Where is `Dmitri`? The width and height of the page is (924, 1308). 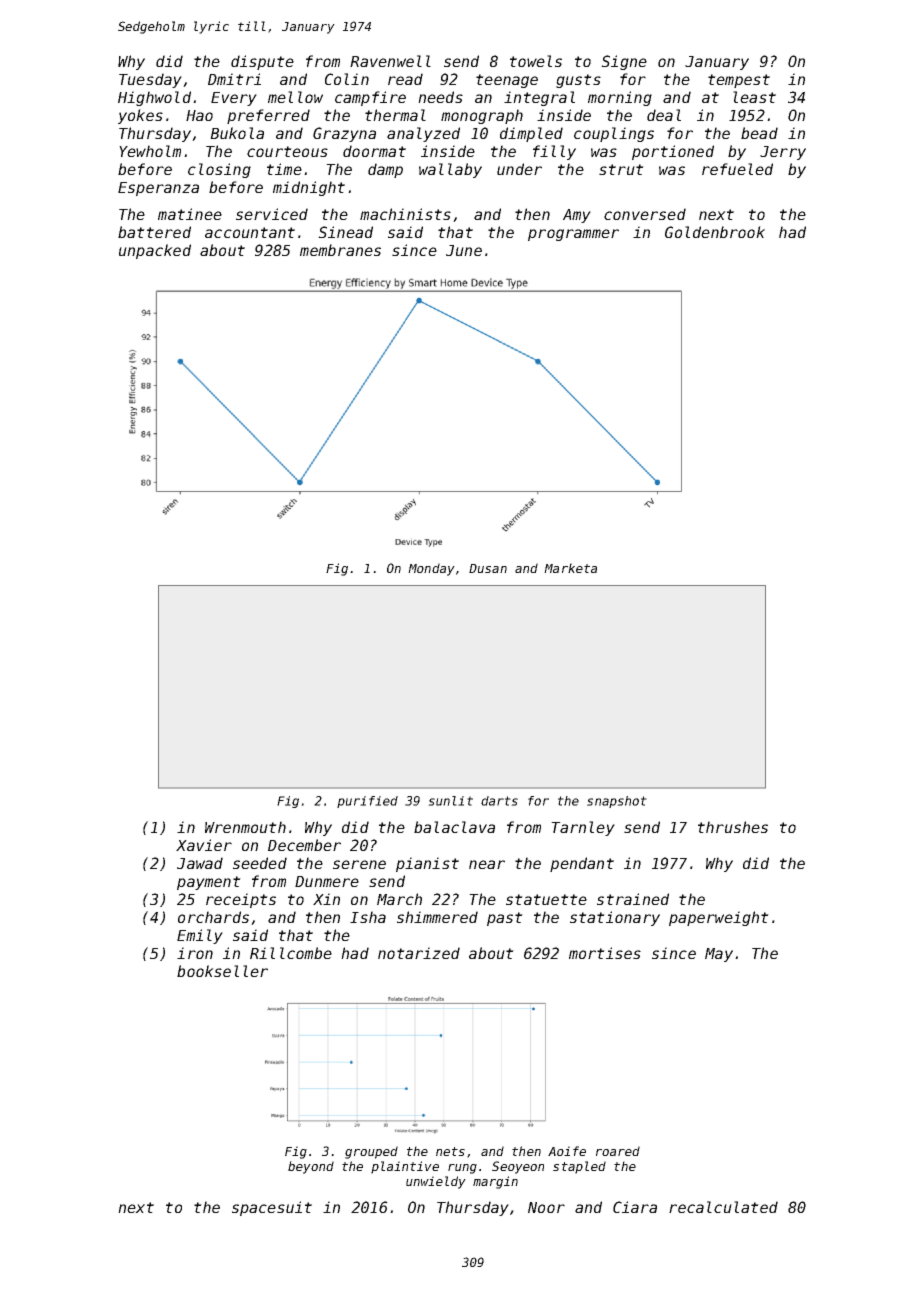 Dmitri is located at coordinates (234, 79).
